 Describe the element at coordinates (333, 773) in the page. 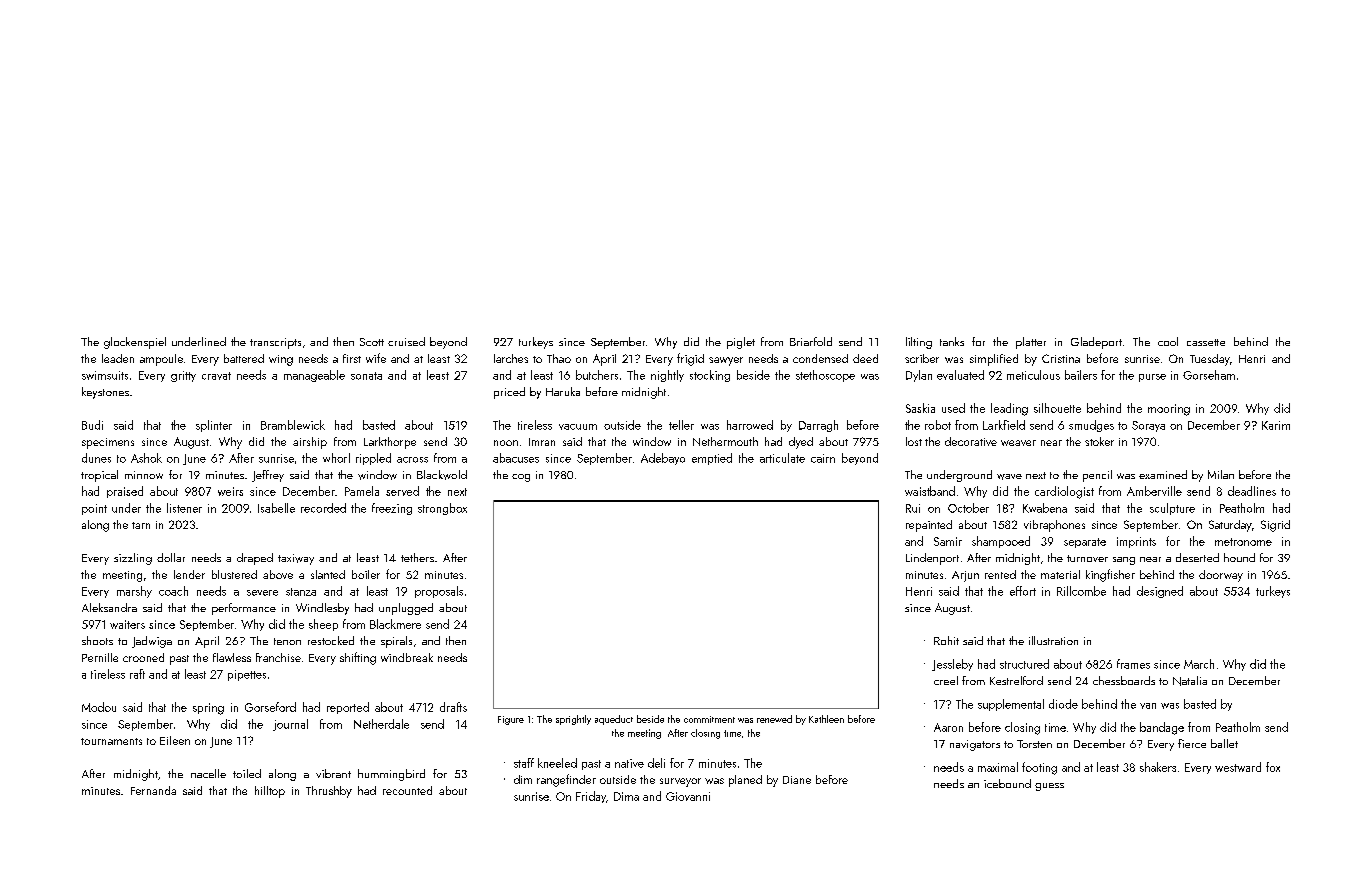

I see `vibrant` at that location.
